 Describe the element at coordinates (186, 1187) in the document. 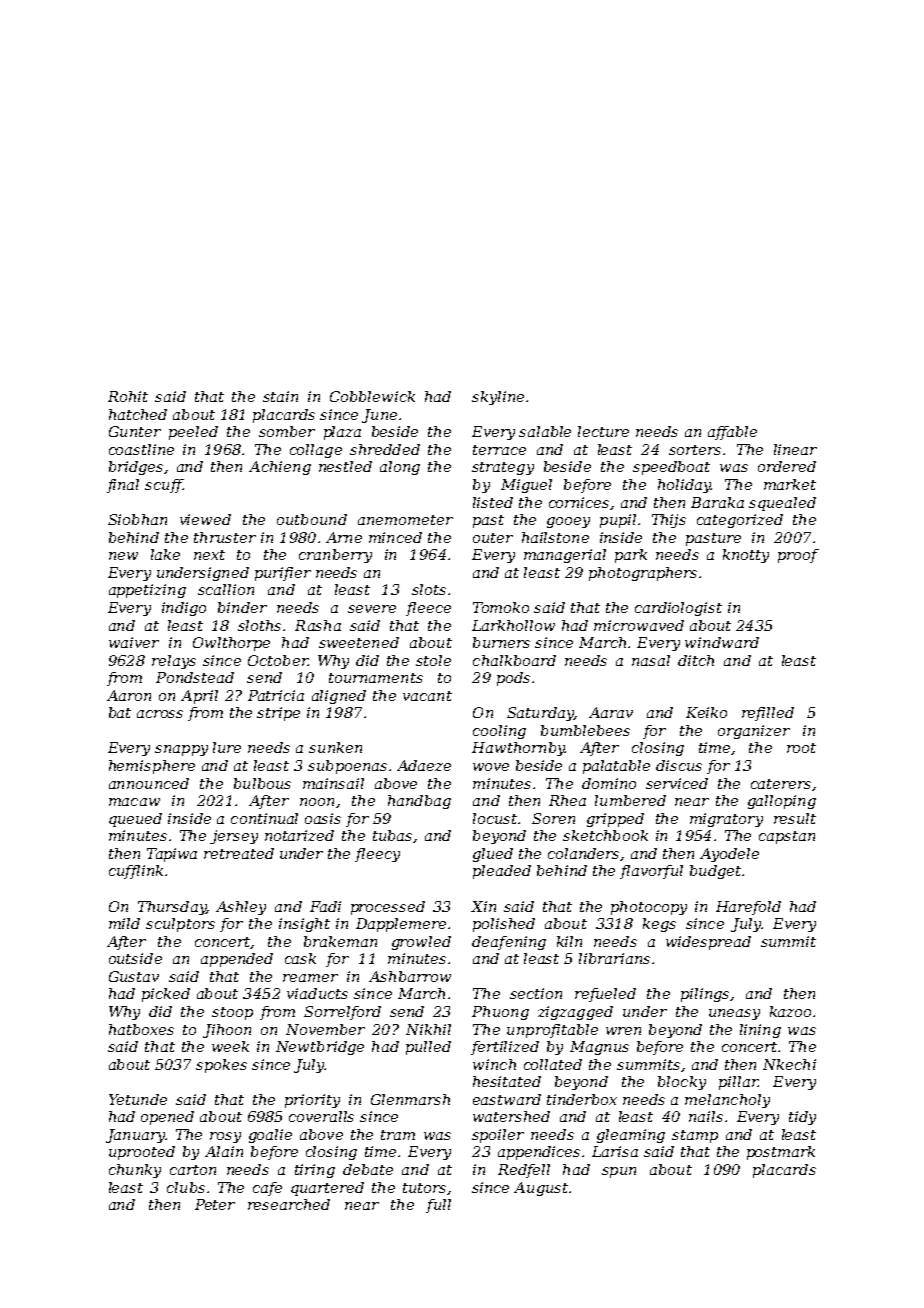

I see `clubs` at that location.
